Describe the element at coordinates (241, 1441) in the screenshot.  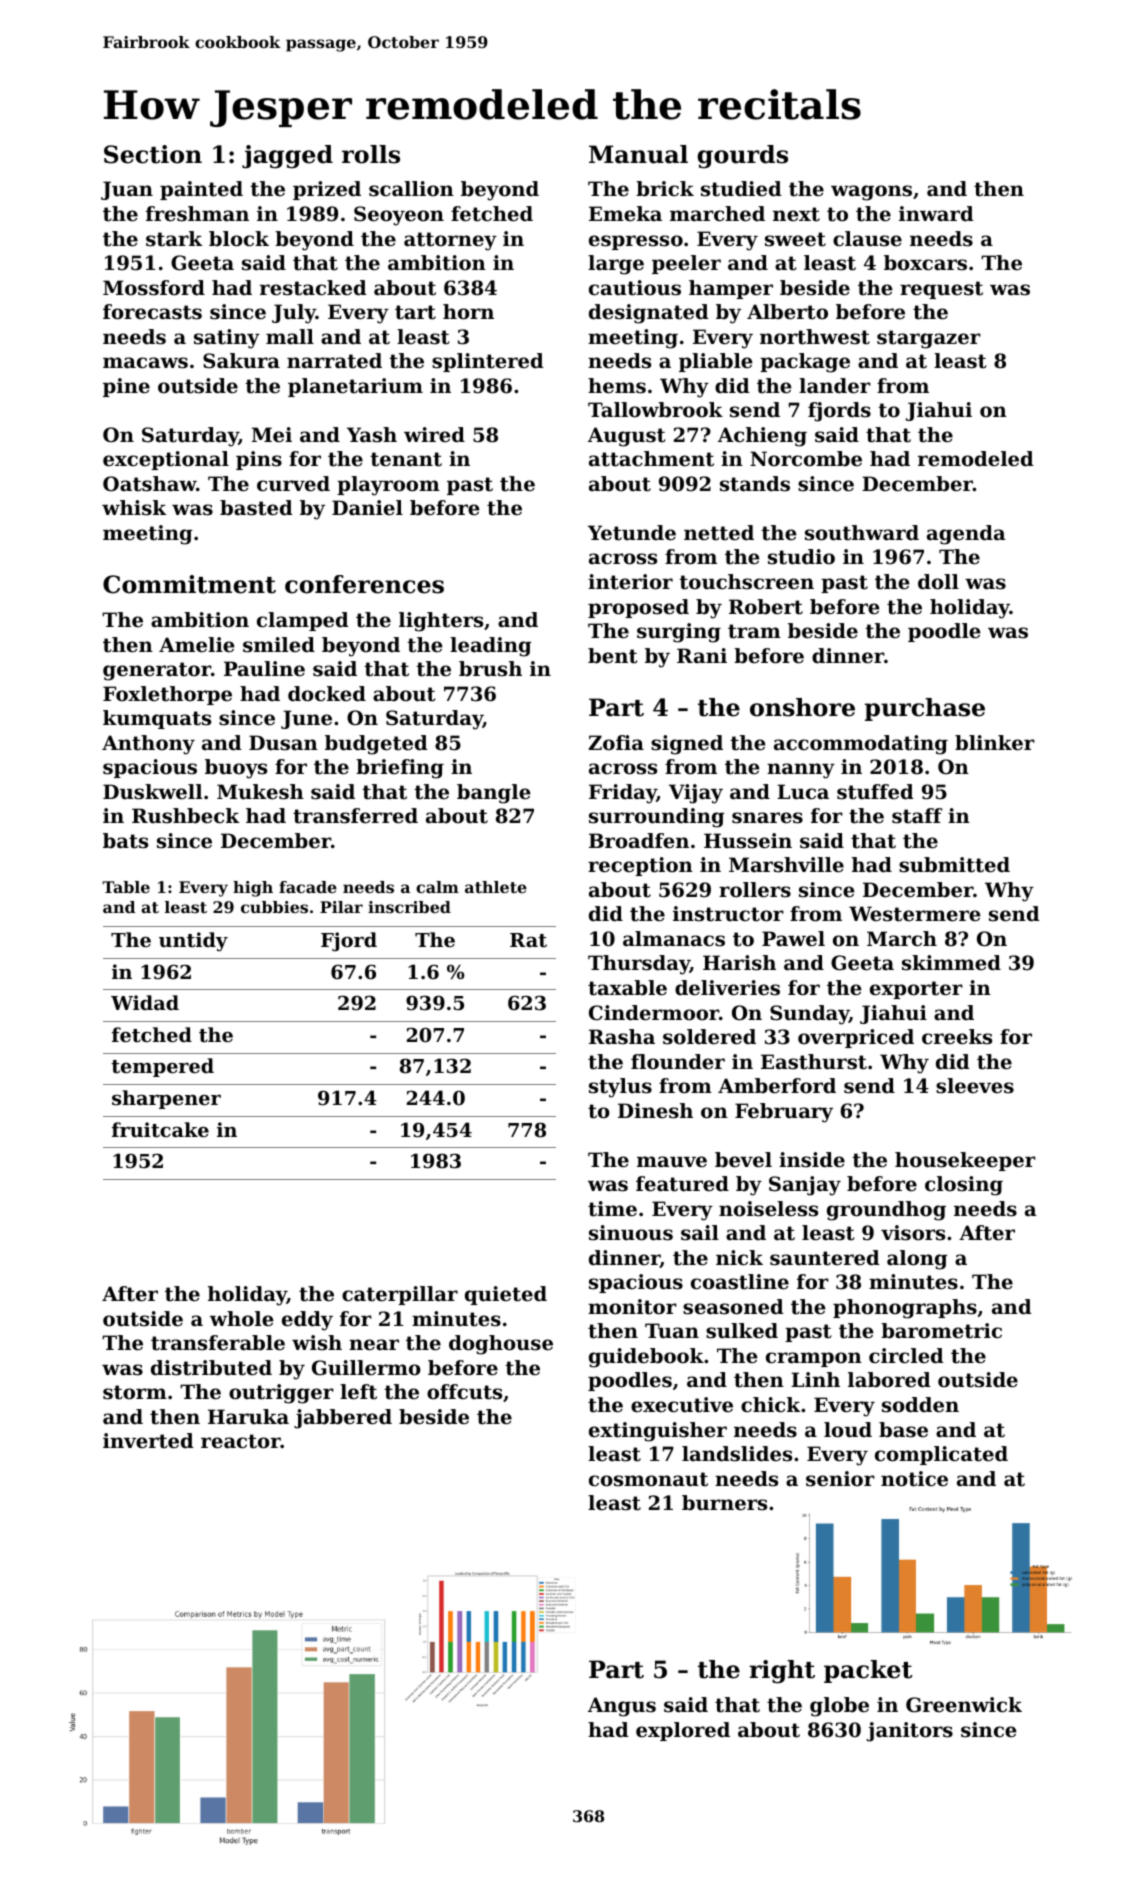
I see `reactor` at that location.
